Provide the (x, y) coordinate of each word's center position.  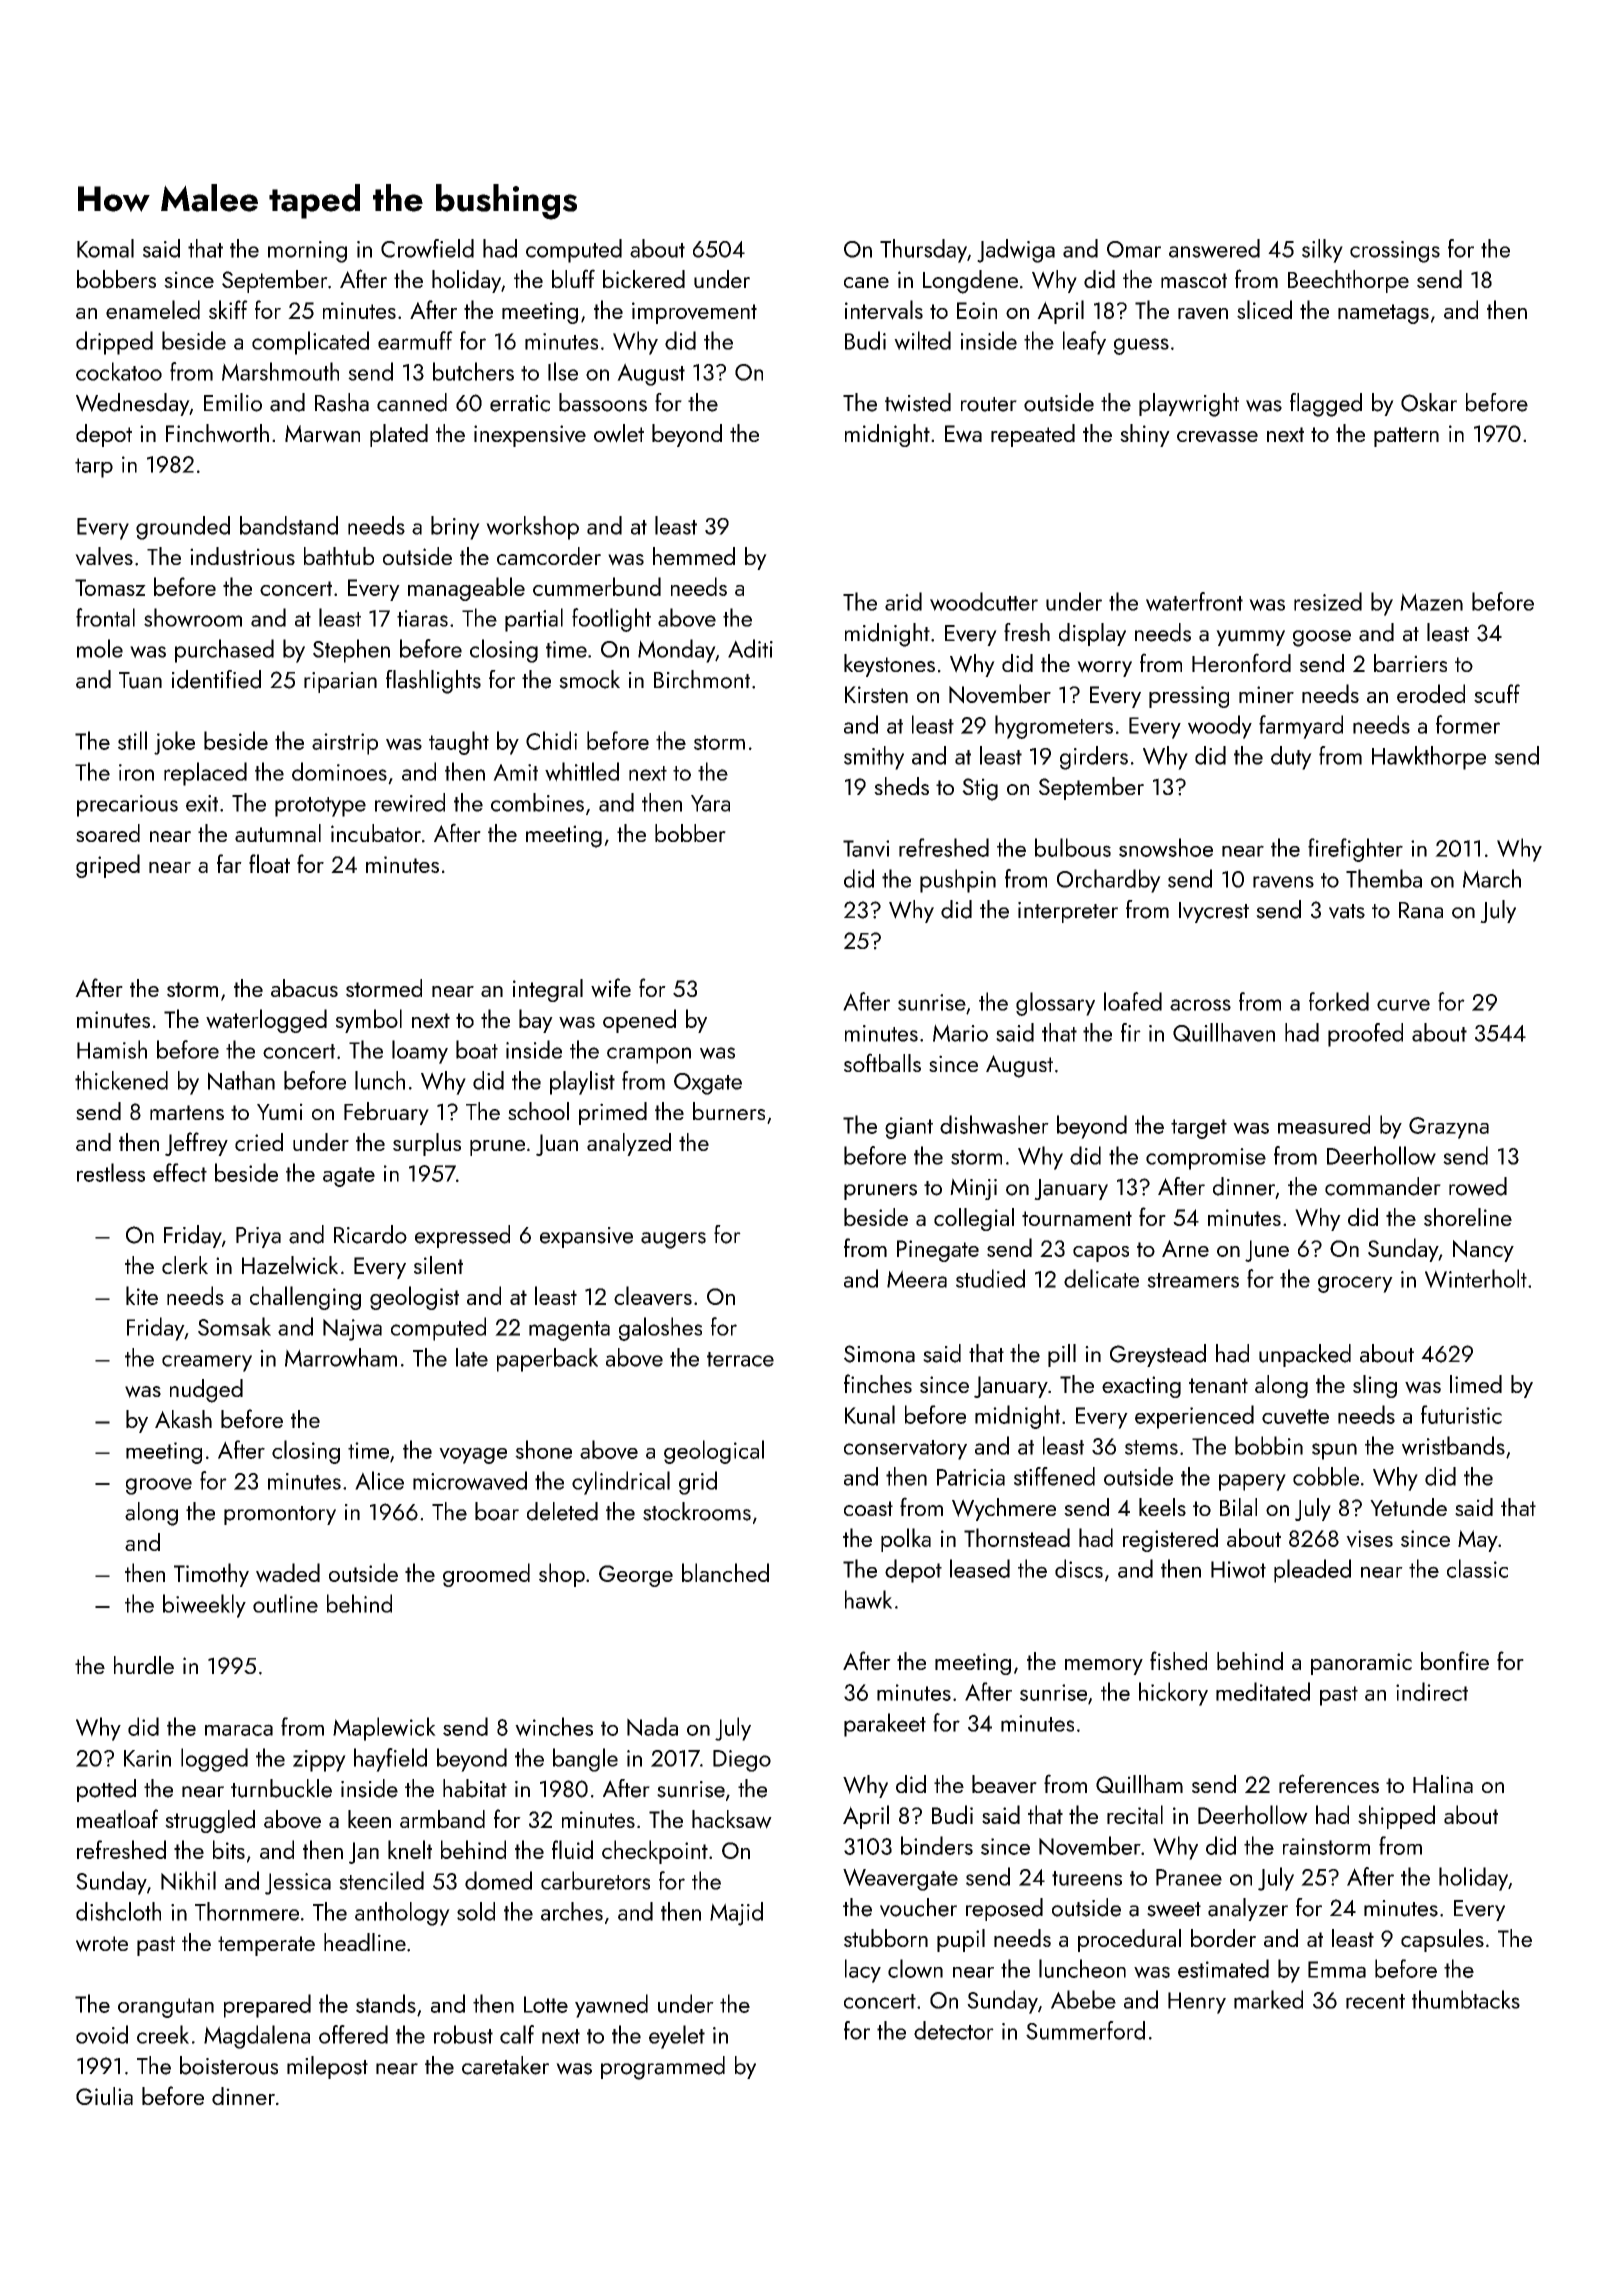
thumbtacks (1466, 1999)
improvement (694, 313)
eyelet (677, 2037)
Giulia (104, 2096)
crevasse (1217, 437)
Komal (105, 248)
